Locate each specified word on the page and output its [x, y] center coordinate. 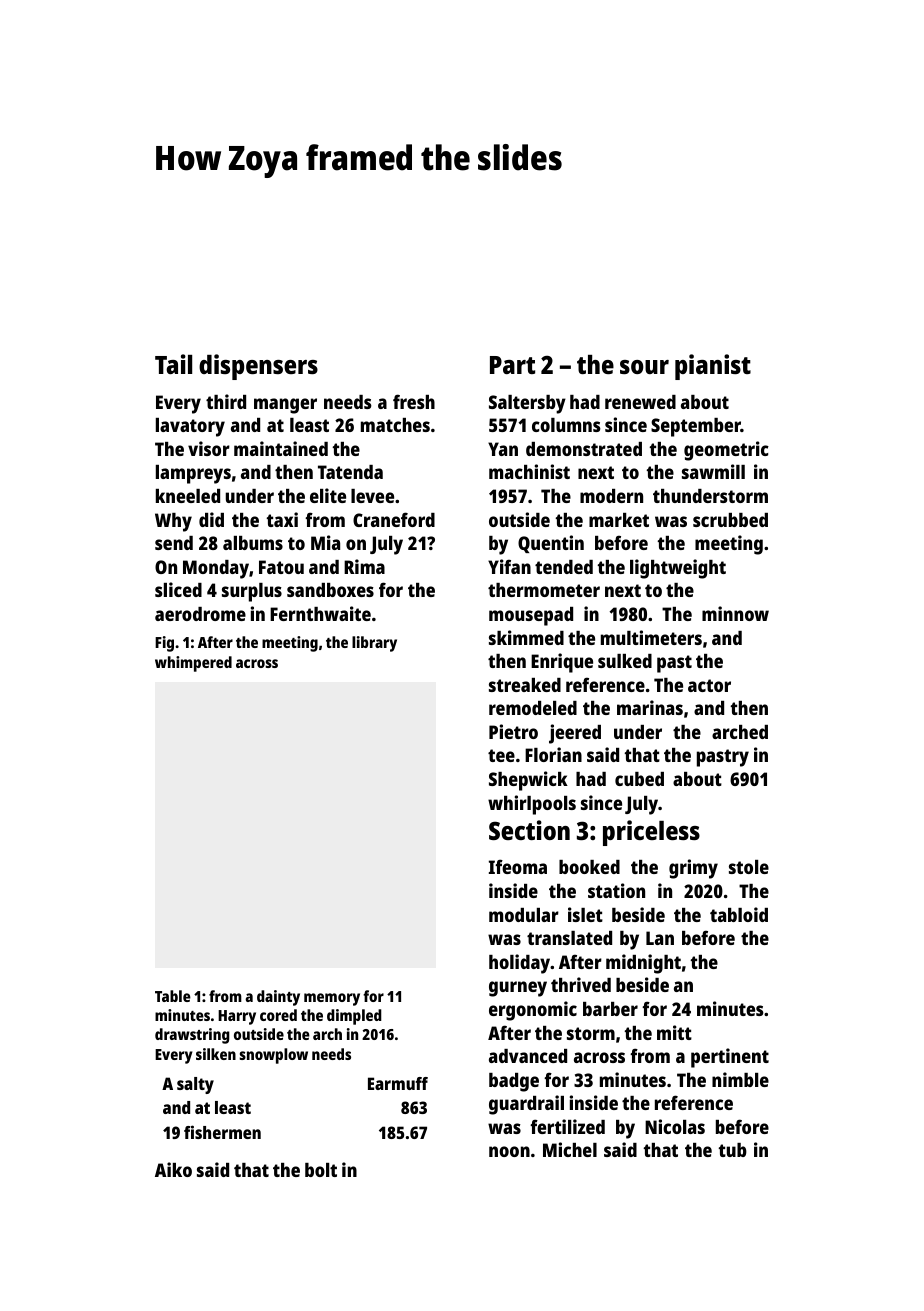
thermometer [544, 590]
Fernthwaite [320, 613]
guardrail [526, 1105]
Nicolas [675, 1126]
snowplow [273, 1056]
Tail [173, 364]
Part [512, 365]
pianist [713, 367]
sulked [625, 661]
